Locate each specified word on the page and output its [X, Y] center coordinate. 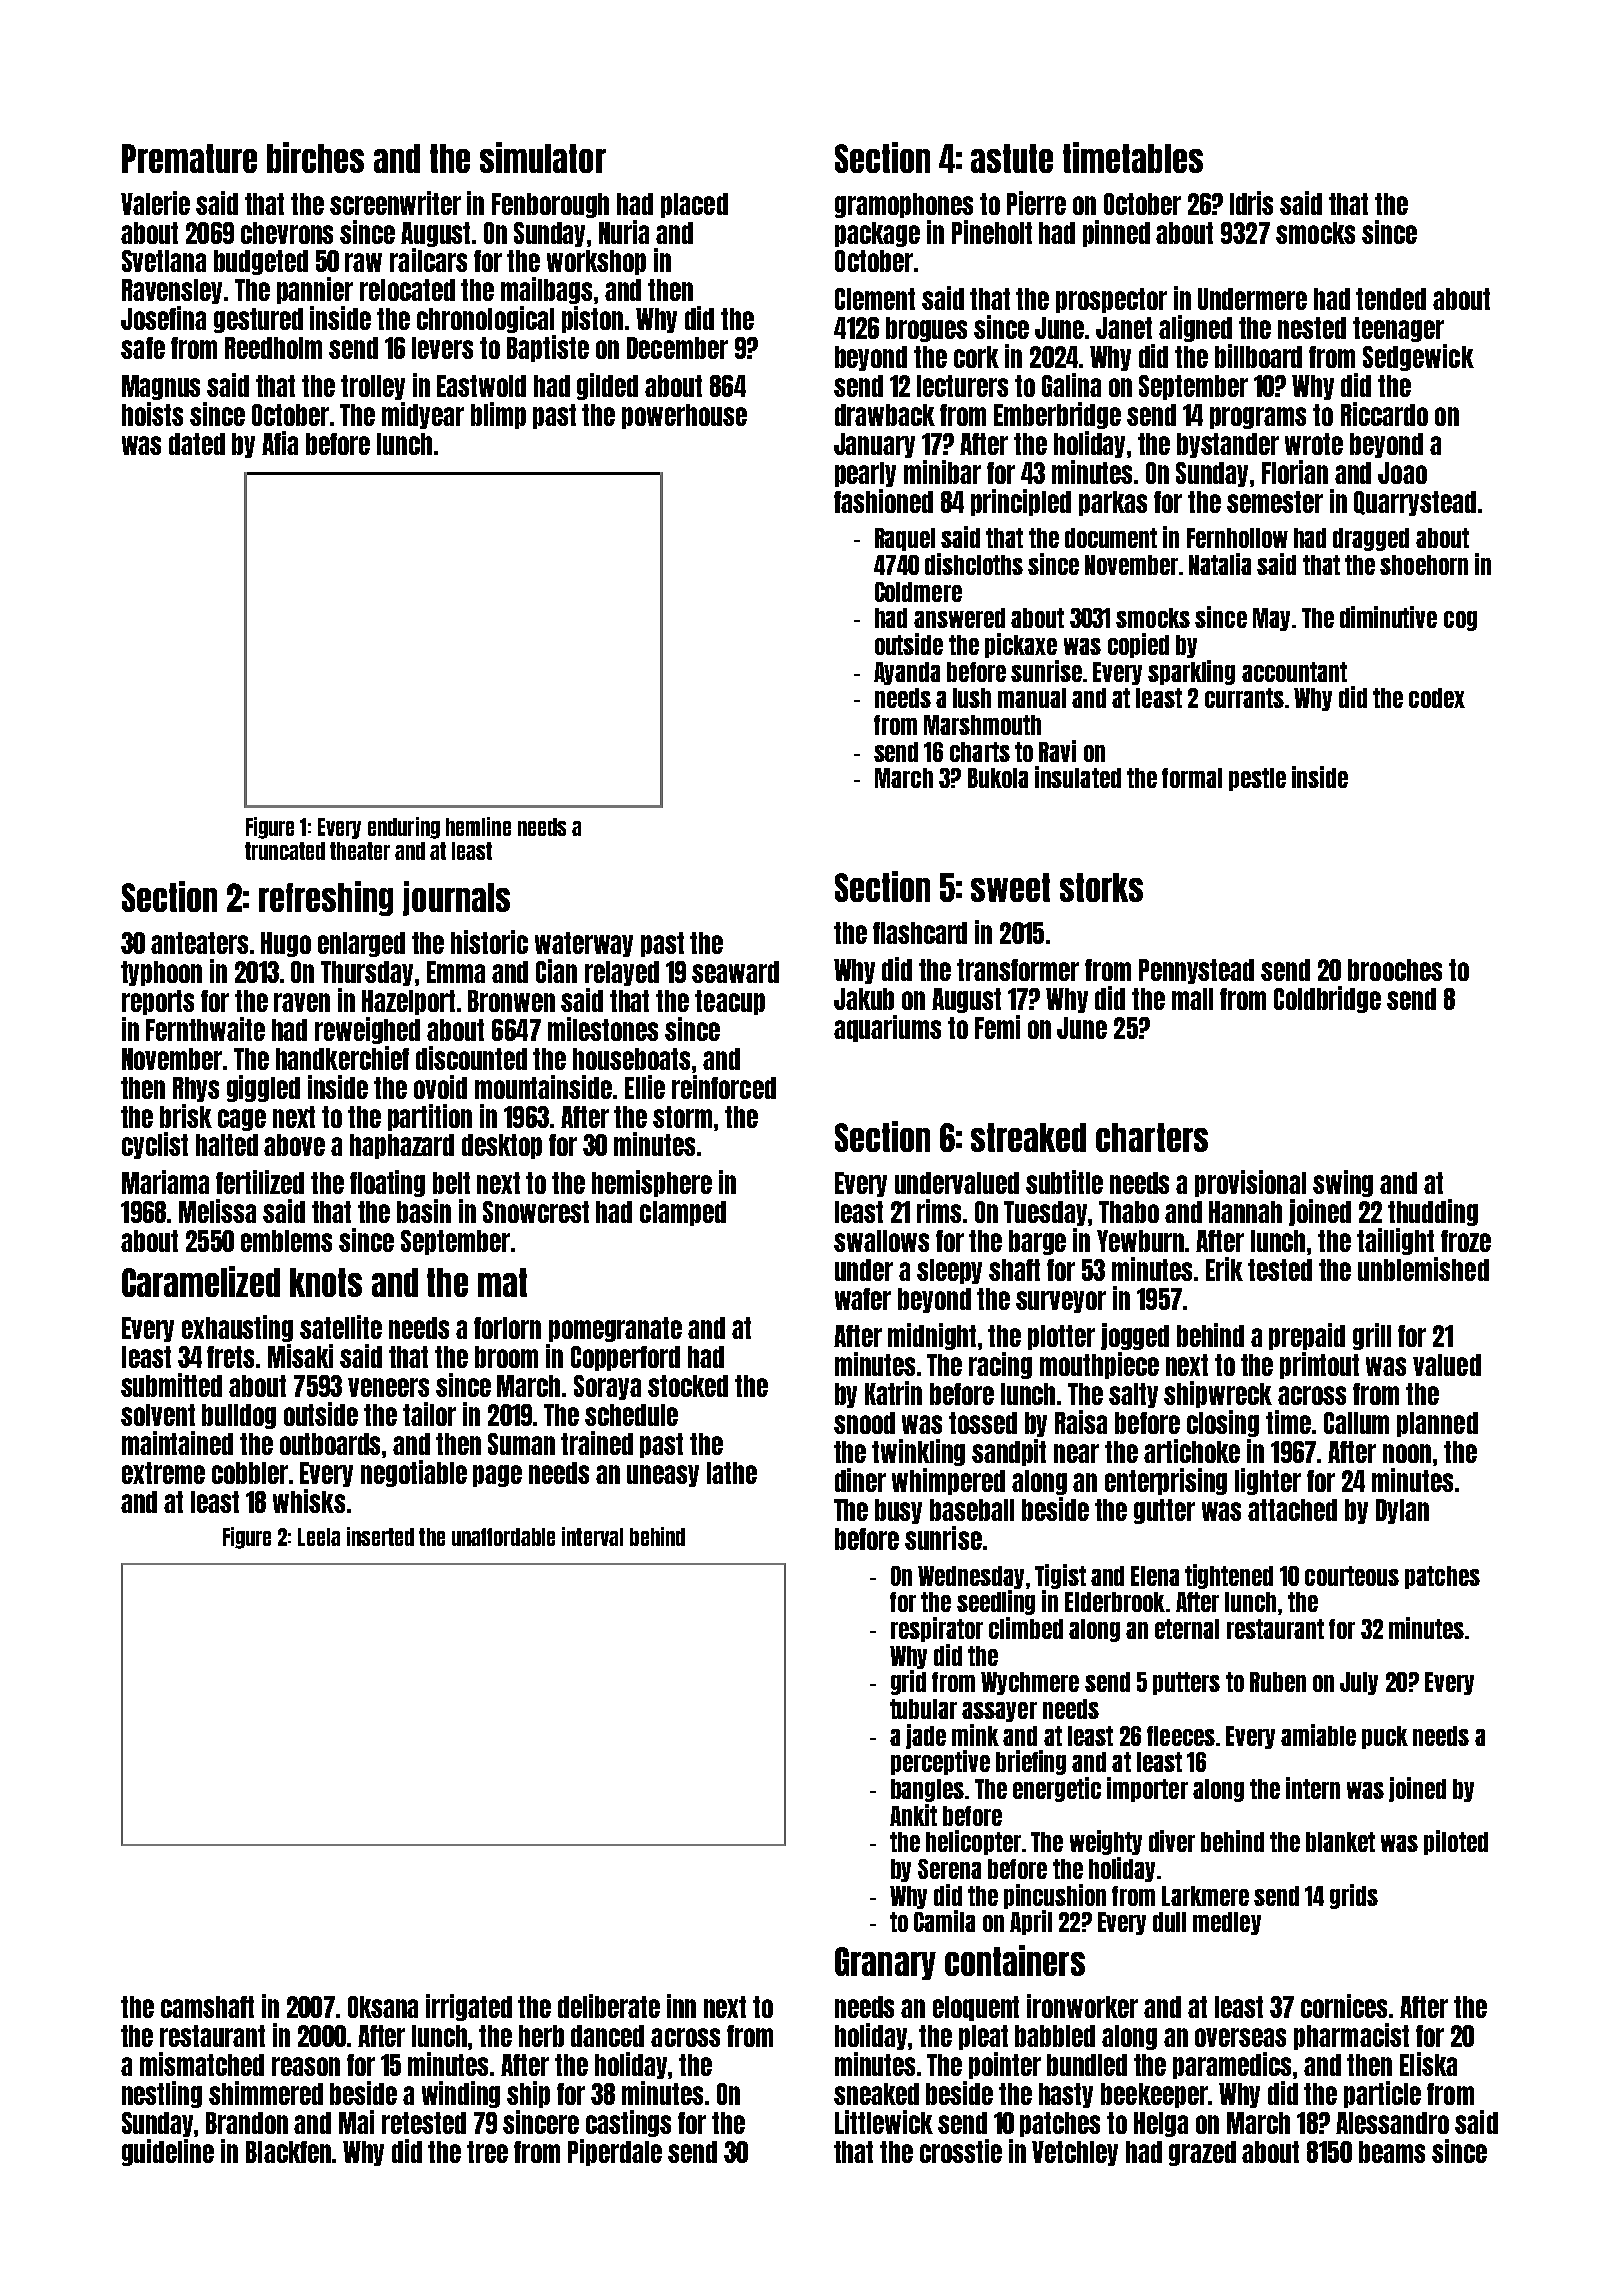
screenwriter [395, 203]
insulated [1078, 777]
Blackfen [288, 2152]
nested [1312, 328]
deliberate [609, 2006]
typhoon [161, 973]
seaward [735, 972]
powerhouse [684, 416]
